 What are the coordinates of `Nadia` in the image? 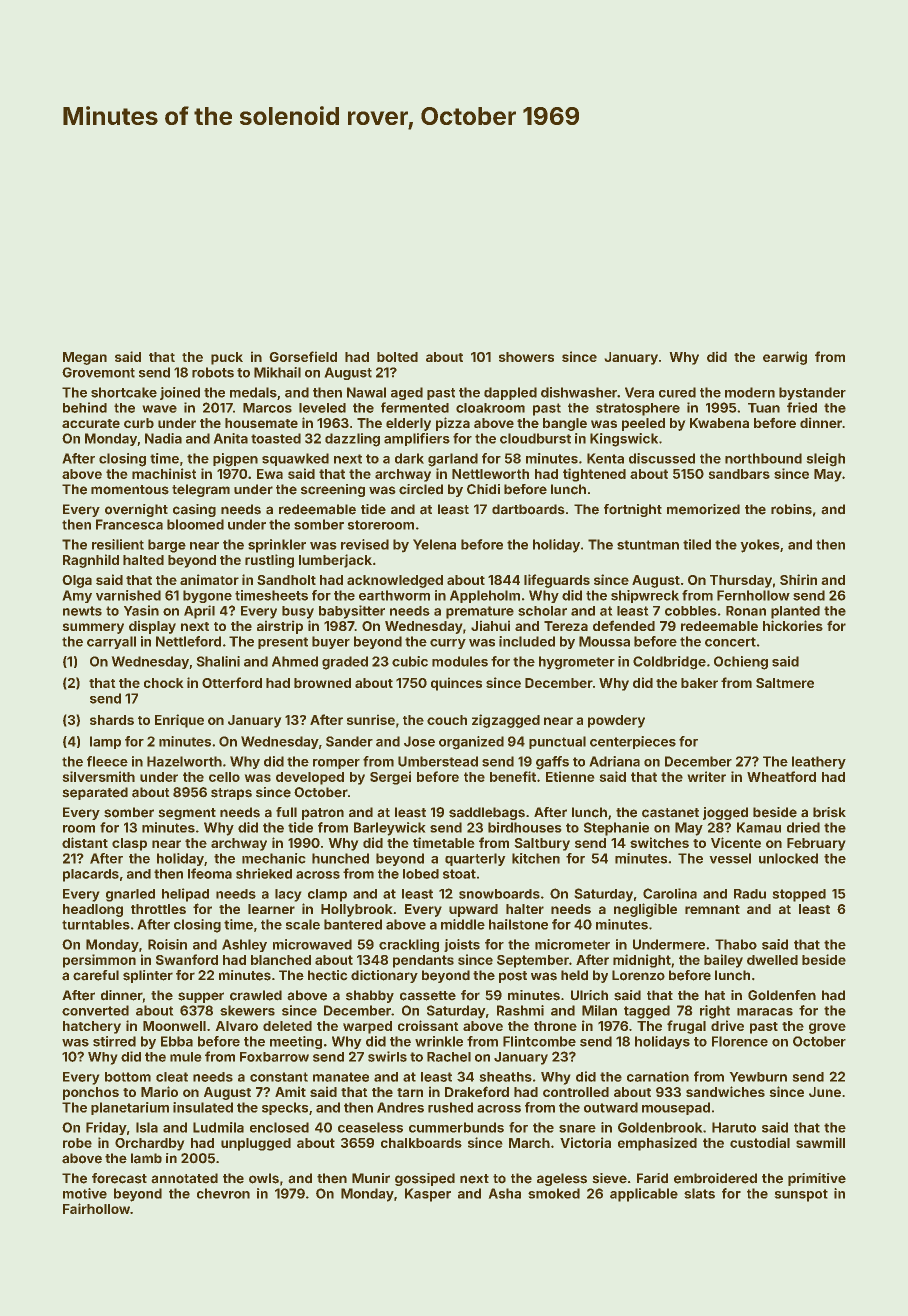 It's located at (163, 438).
